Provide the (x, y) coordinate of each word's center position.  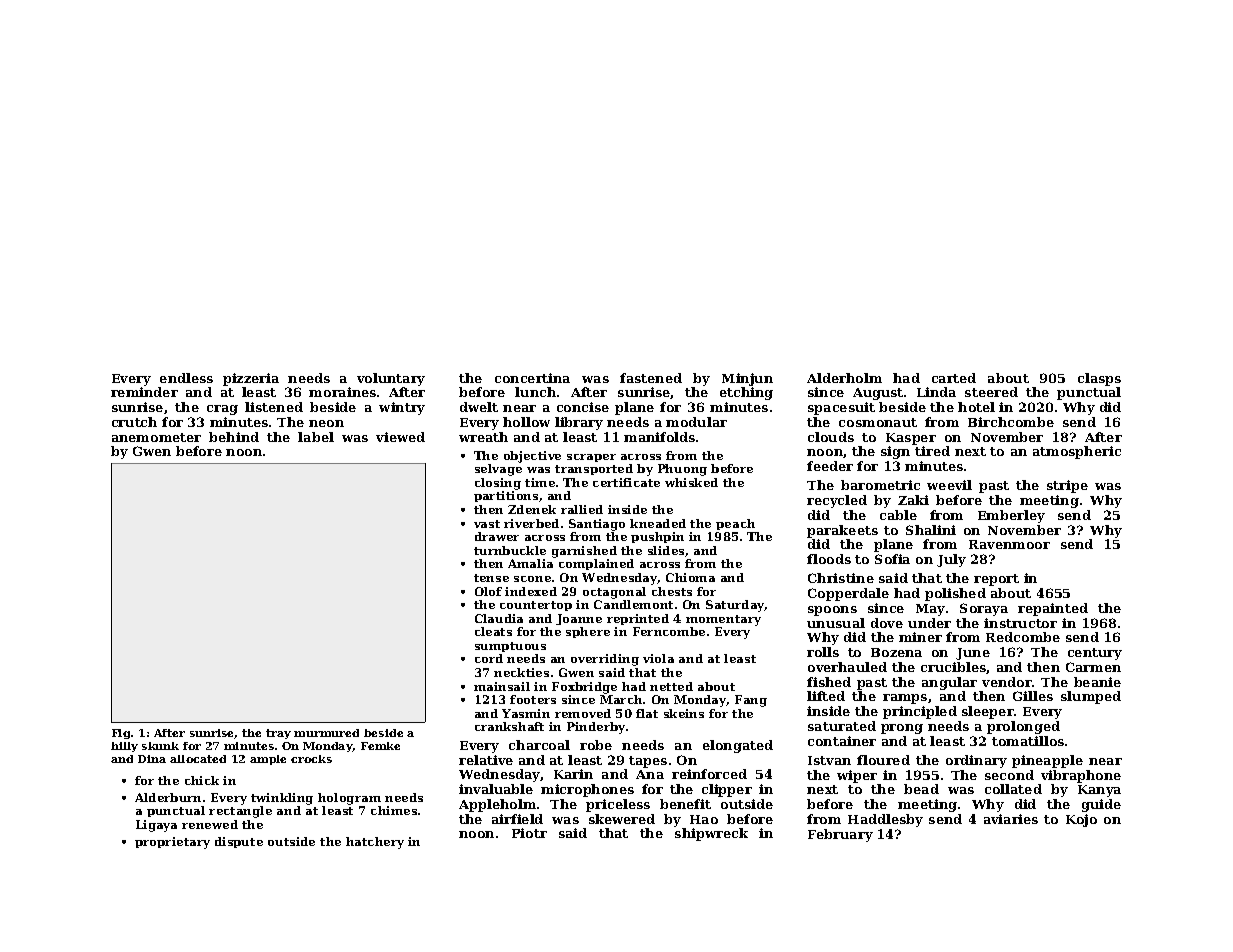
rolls (823, 652)
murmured (326, 733)
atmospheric (1077, 452)
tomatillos (1028, 741)
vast (487, 524)
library (579, 423)
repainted (1053, 609)
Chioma (690, 577)
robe (596, 745)
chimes (394, 810)
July (951, 560)
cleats (493, 631)
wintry (402, 408)
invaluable (496, 789)
